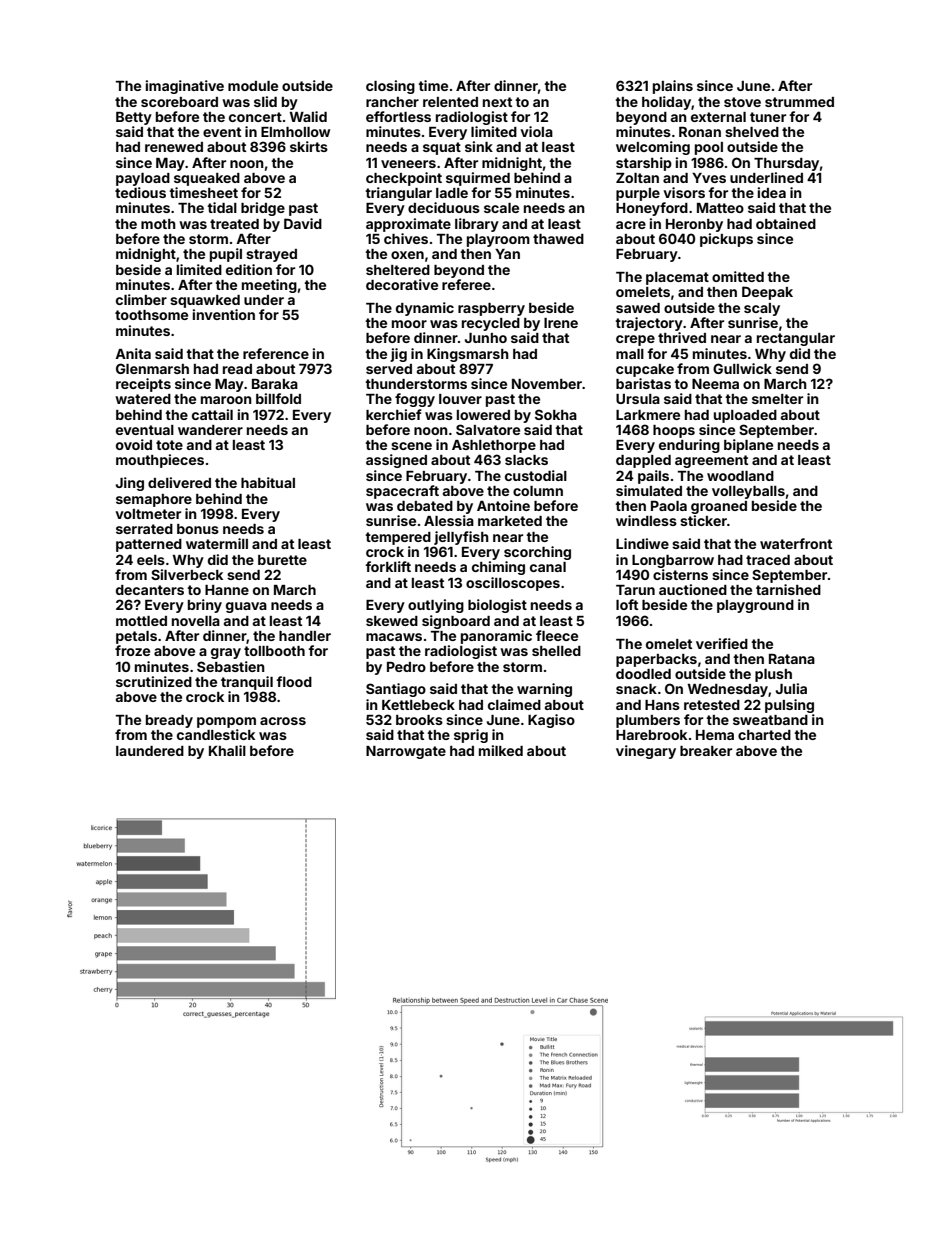  I want to click on obtained, so click(786, 223).
